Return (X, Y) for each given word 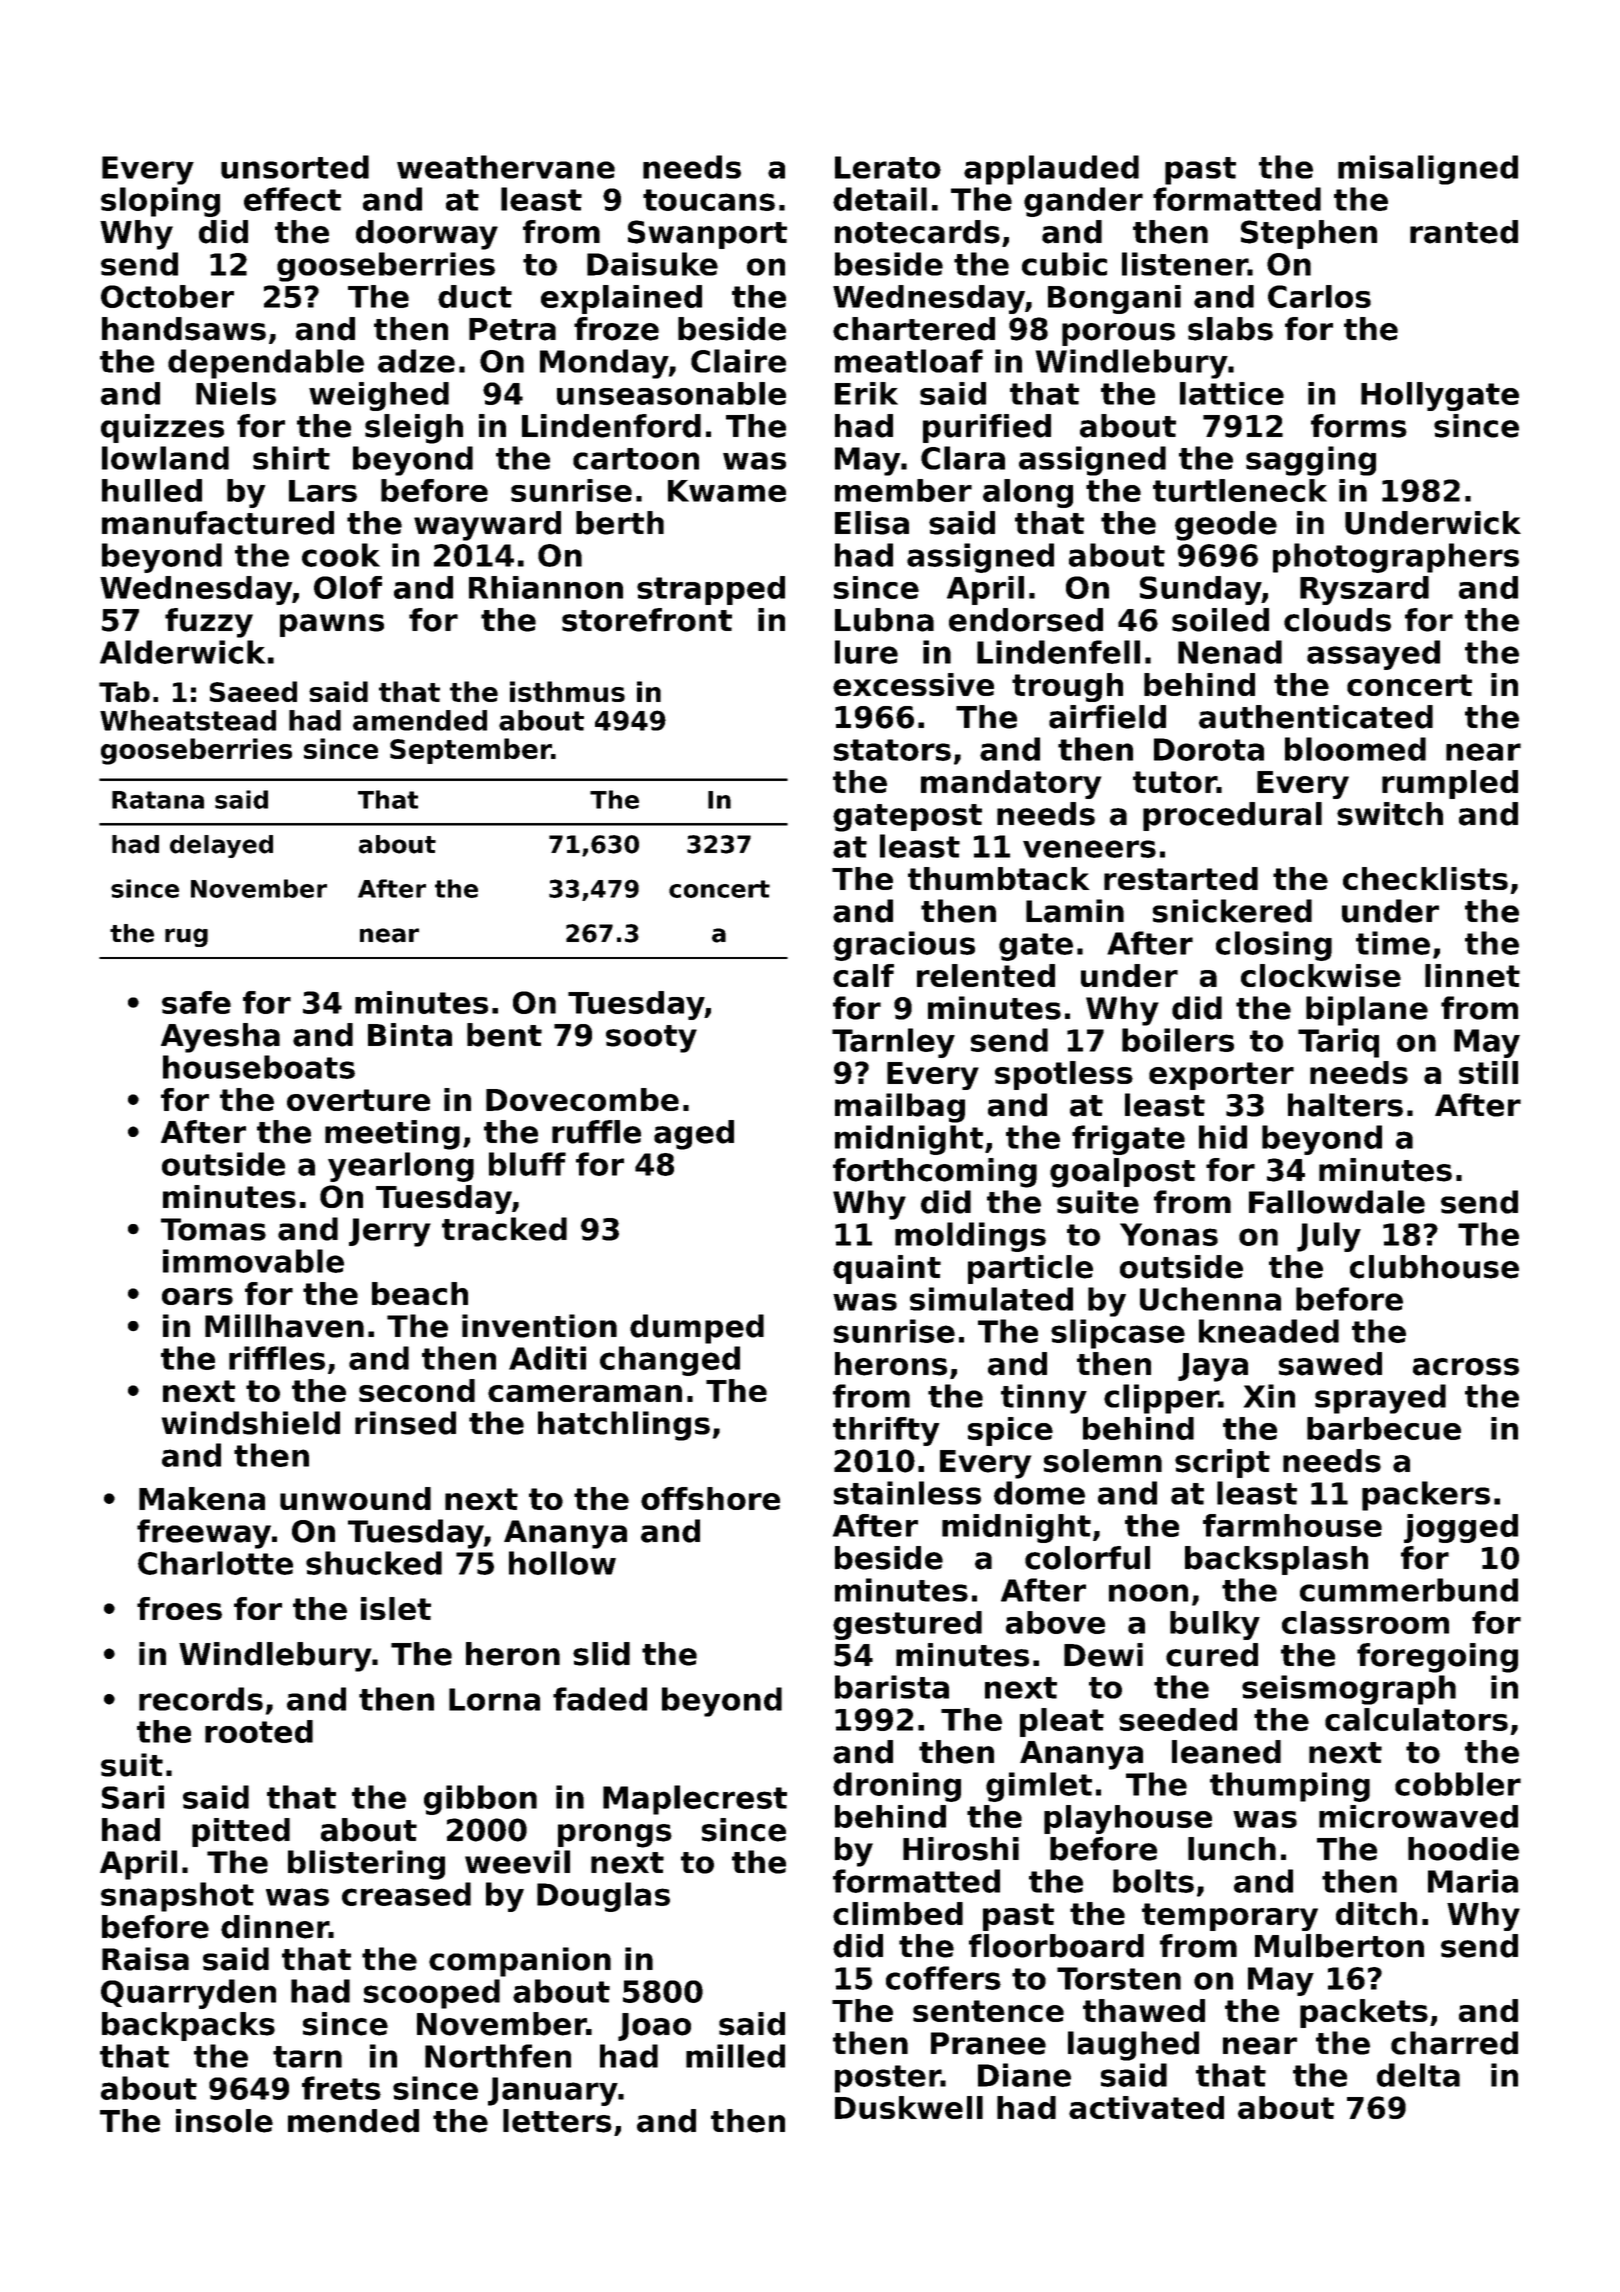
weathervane (506, 167)
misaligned (1428, 170)
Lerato (888, 167)
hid (1223, 1137)
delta (1418, 2075)
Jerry (390, 1232)
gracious (904, 946)
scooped (432, 1994)
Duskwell (909, 2107)
